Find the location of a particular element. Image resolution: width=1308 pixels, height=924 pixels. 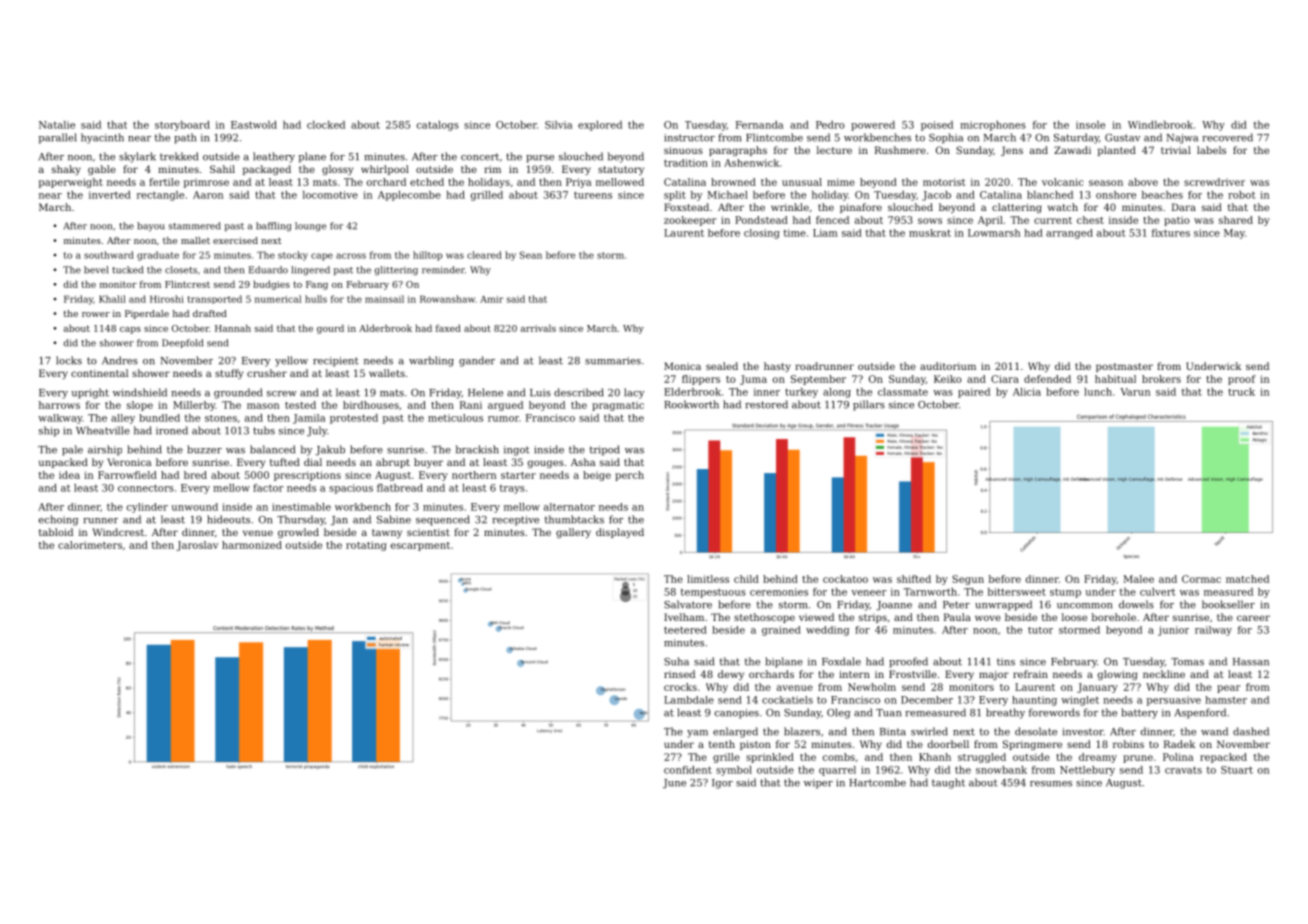

arrivals is located at coordinates (538, 328).
